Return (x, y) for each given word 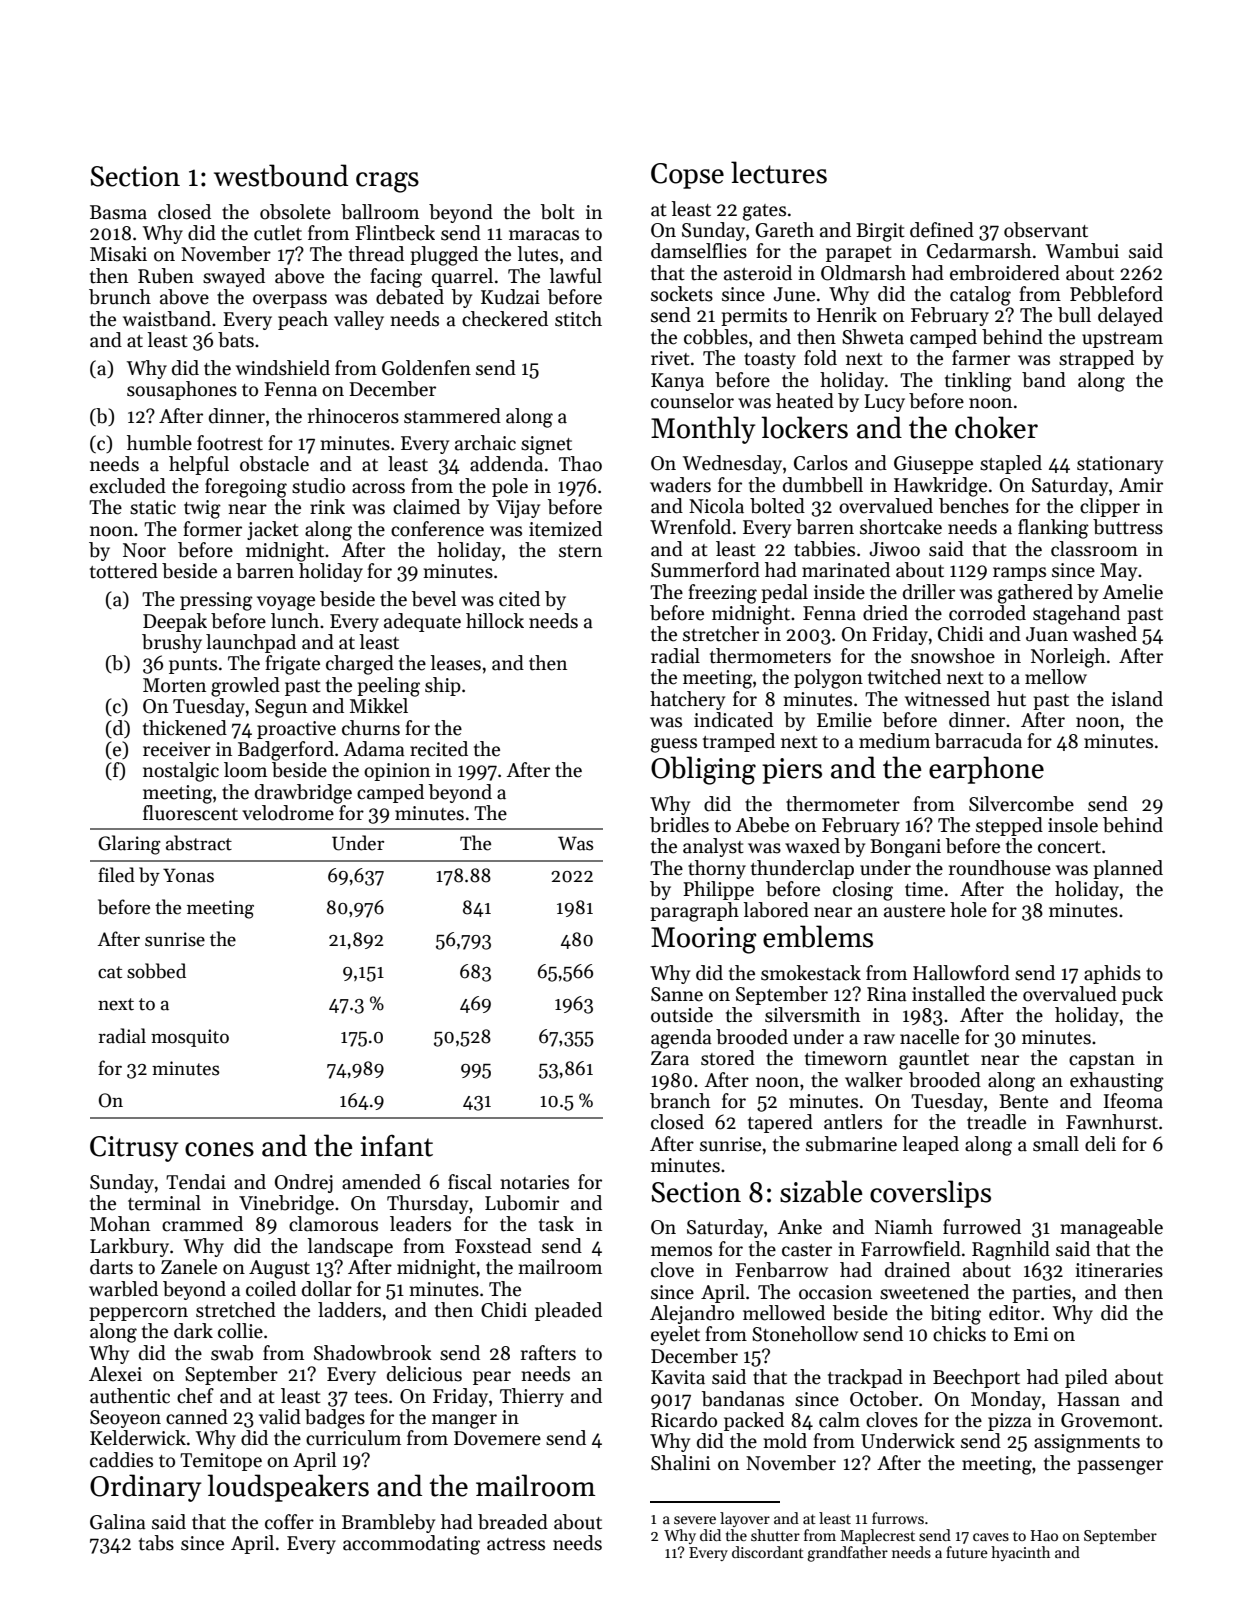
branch (680, 1101)
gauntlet (934, 1060)
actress (516, 1544)
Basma (118, 212)
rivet (670, 358)
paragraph (694, 912)
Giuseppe (933, 465)
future (967, 1552)
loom (245, 770)
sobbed (156, 971)
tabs (156, 1543)
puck (1142, 995)
